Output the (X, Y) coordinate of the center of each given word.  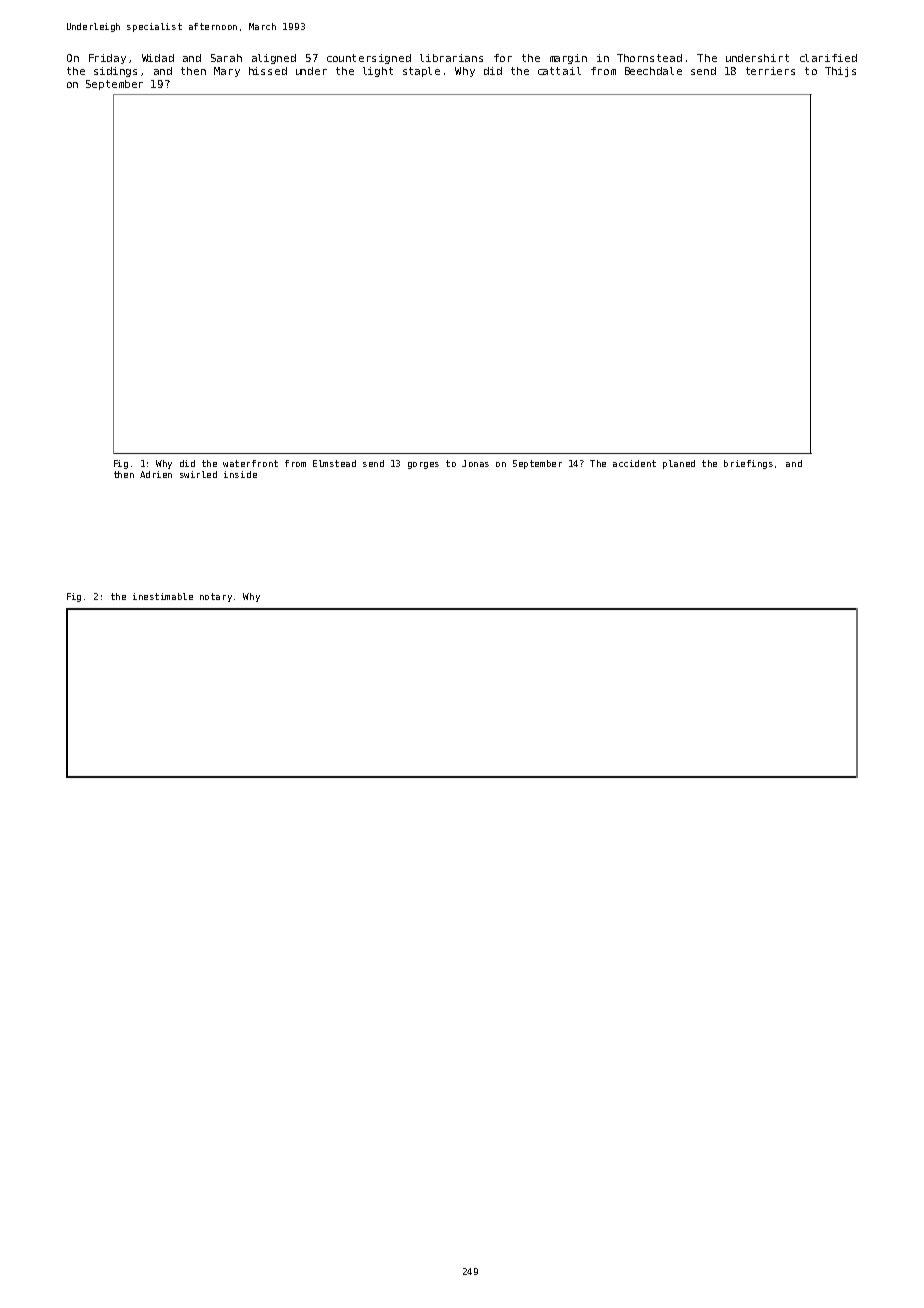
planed (679, 464)
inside (240, 474)
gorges (423, 465)
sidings (115, 72)
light (378, 72)
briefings (748, 464)
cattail (559, 71)
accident (634, 463)
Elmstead (334, 463)
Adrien (156, 474)
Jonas (475, 463)
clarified (828, 58)
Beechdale (653, 71)
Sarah (226, 58)
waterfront (250, 463)
